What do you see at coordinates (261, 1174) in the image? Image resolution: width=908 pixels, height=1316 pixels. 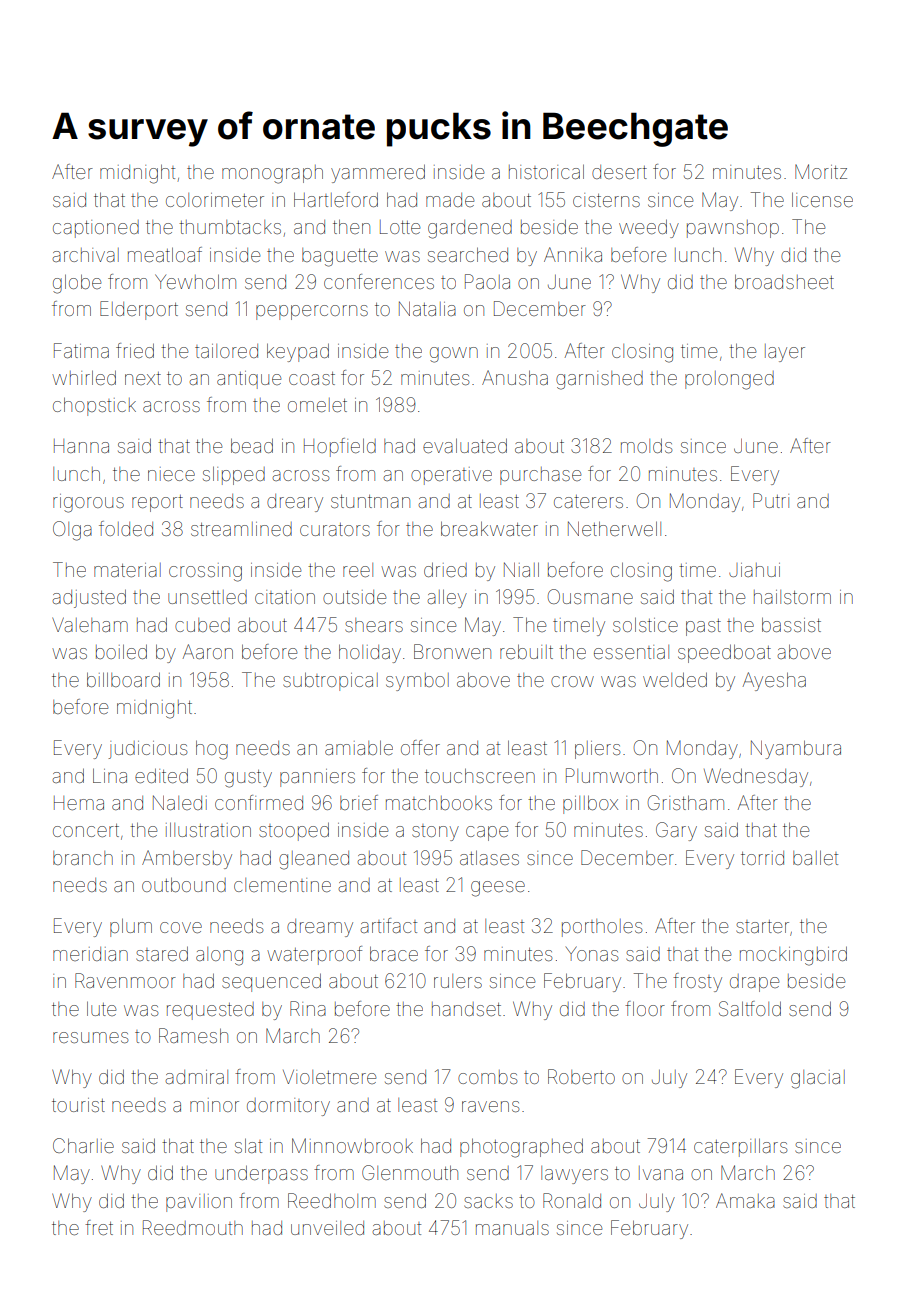 I see `underpass` at bounding box center [261, 1174].
